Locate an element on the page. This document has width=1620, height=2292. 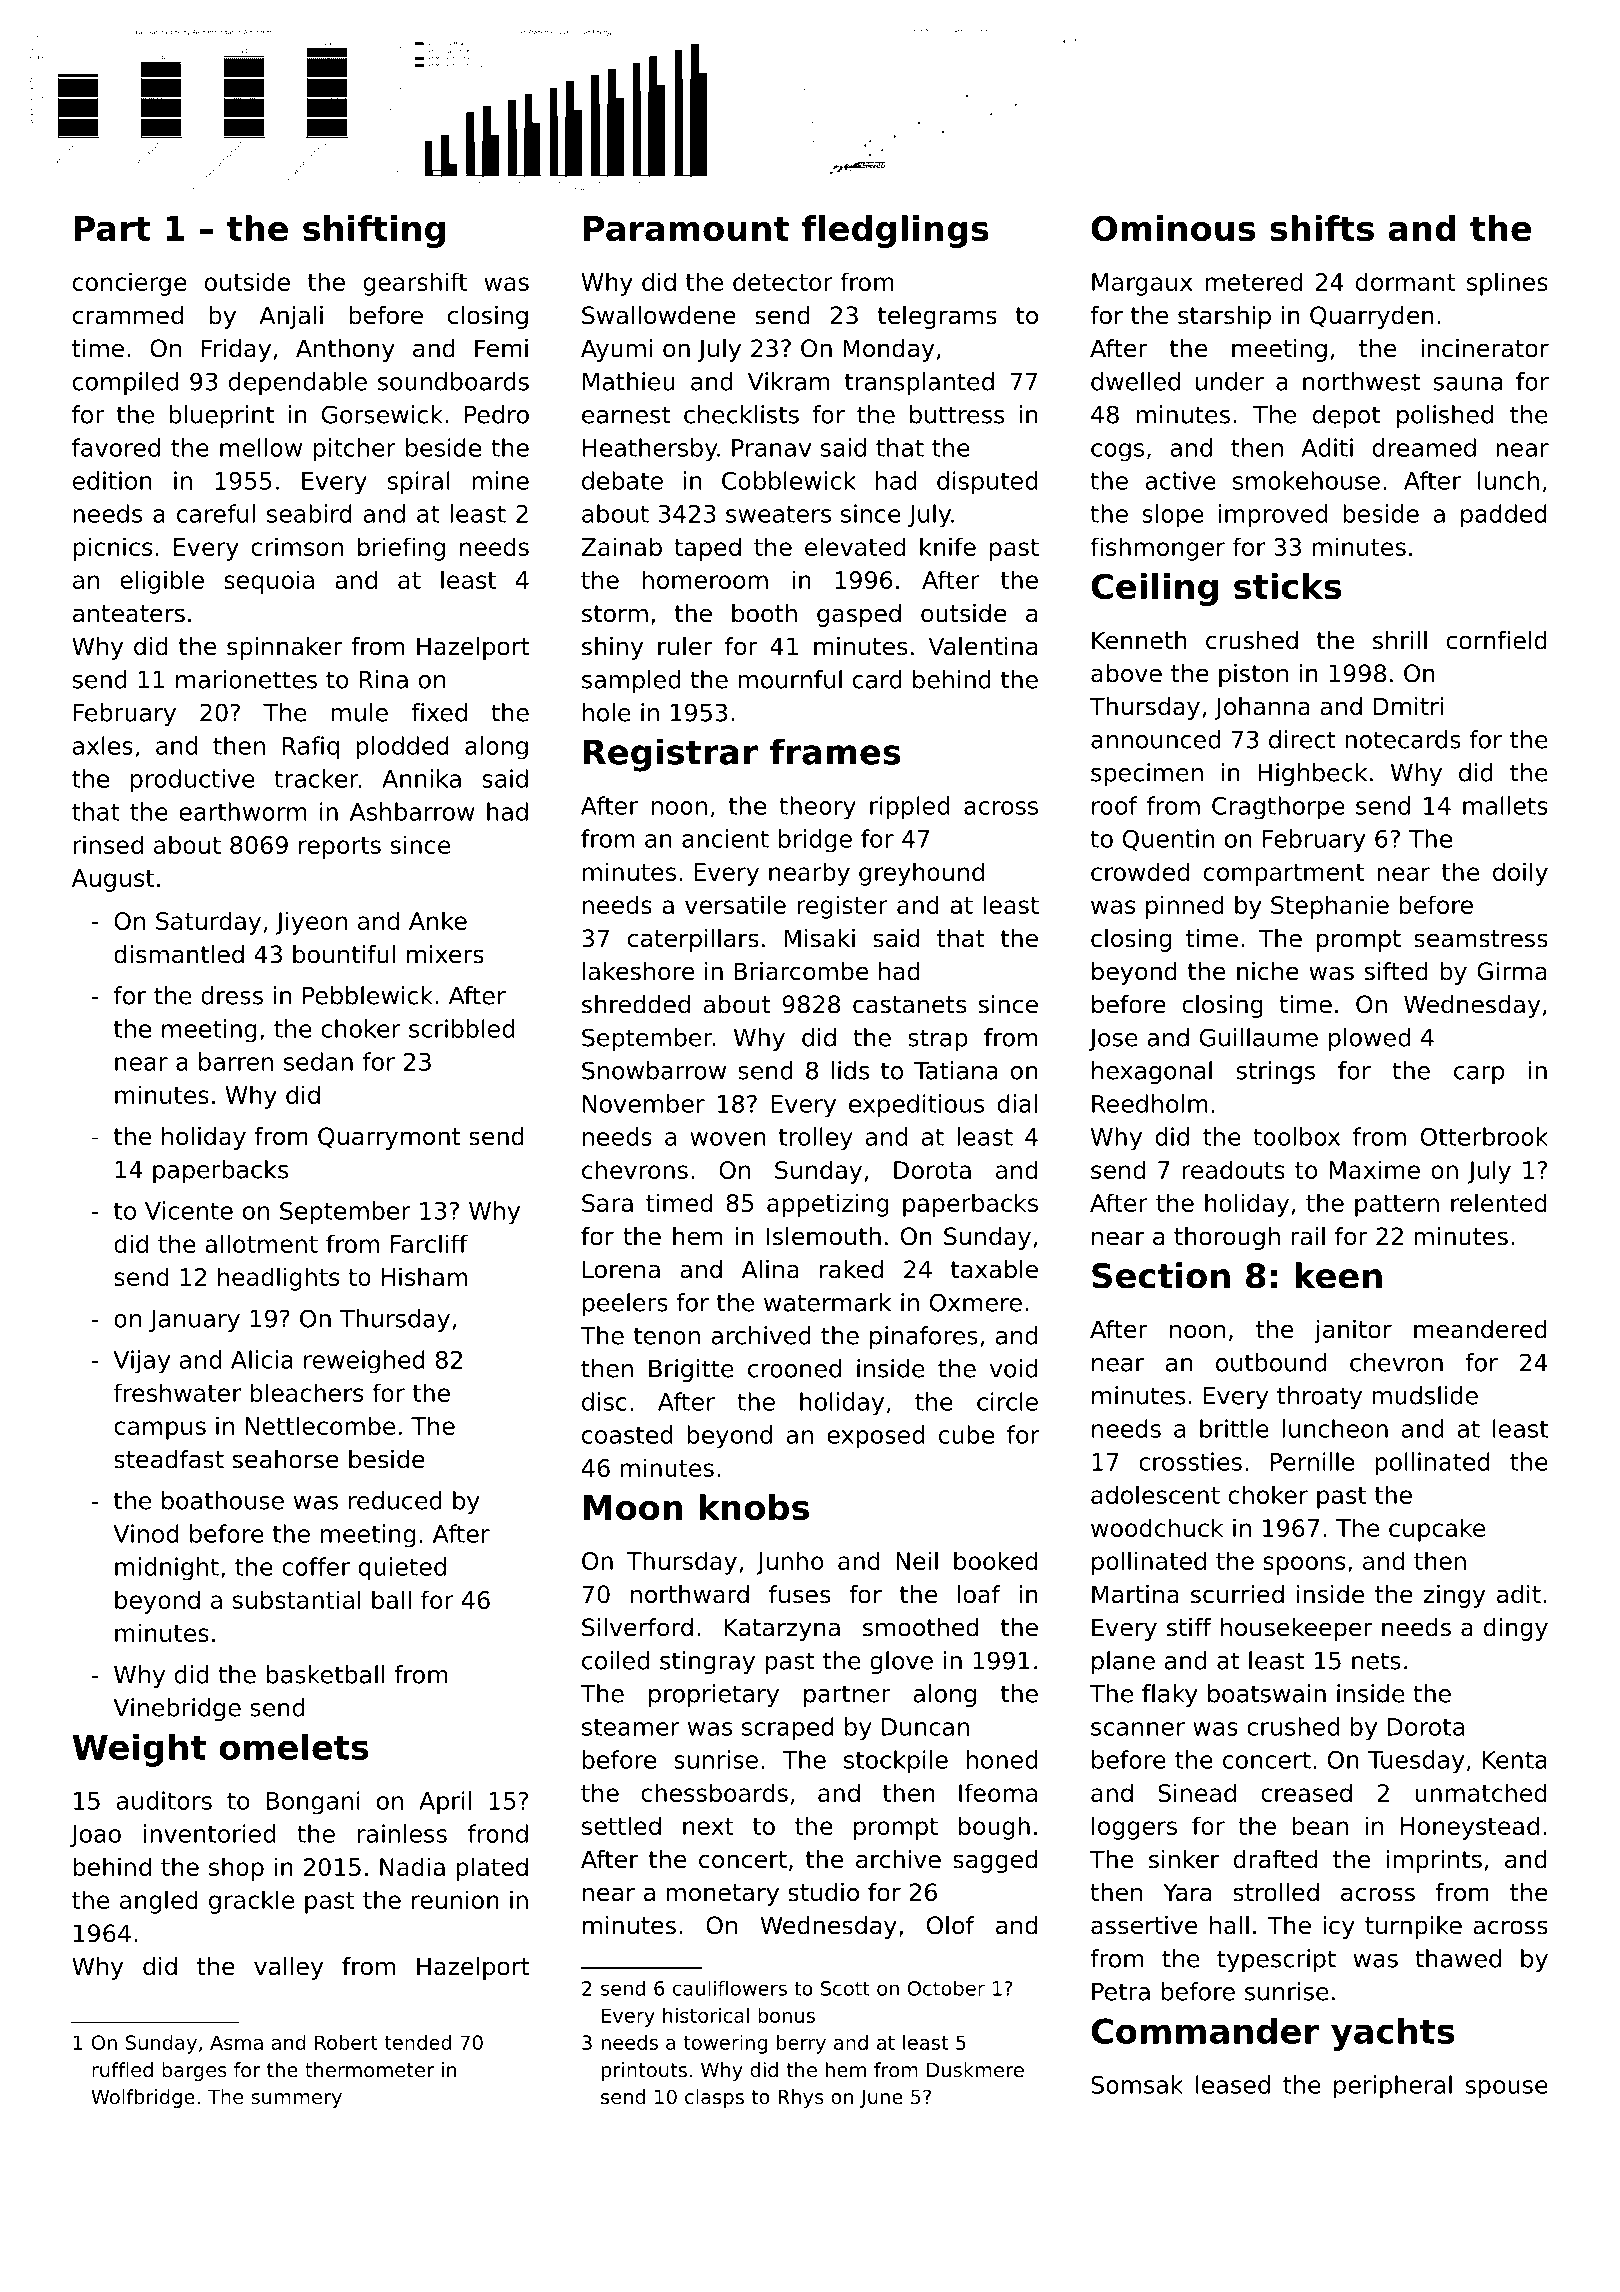
pinned is located at coordinates (1185, 907).
